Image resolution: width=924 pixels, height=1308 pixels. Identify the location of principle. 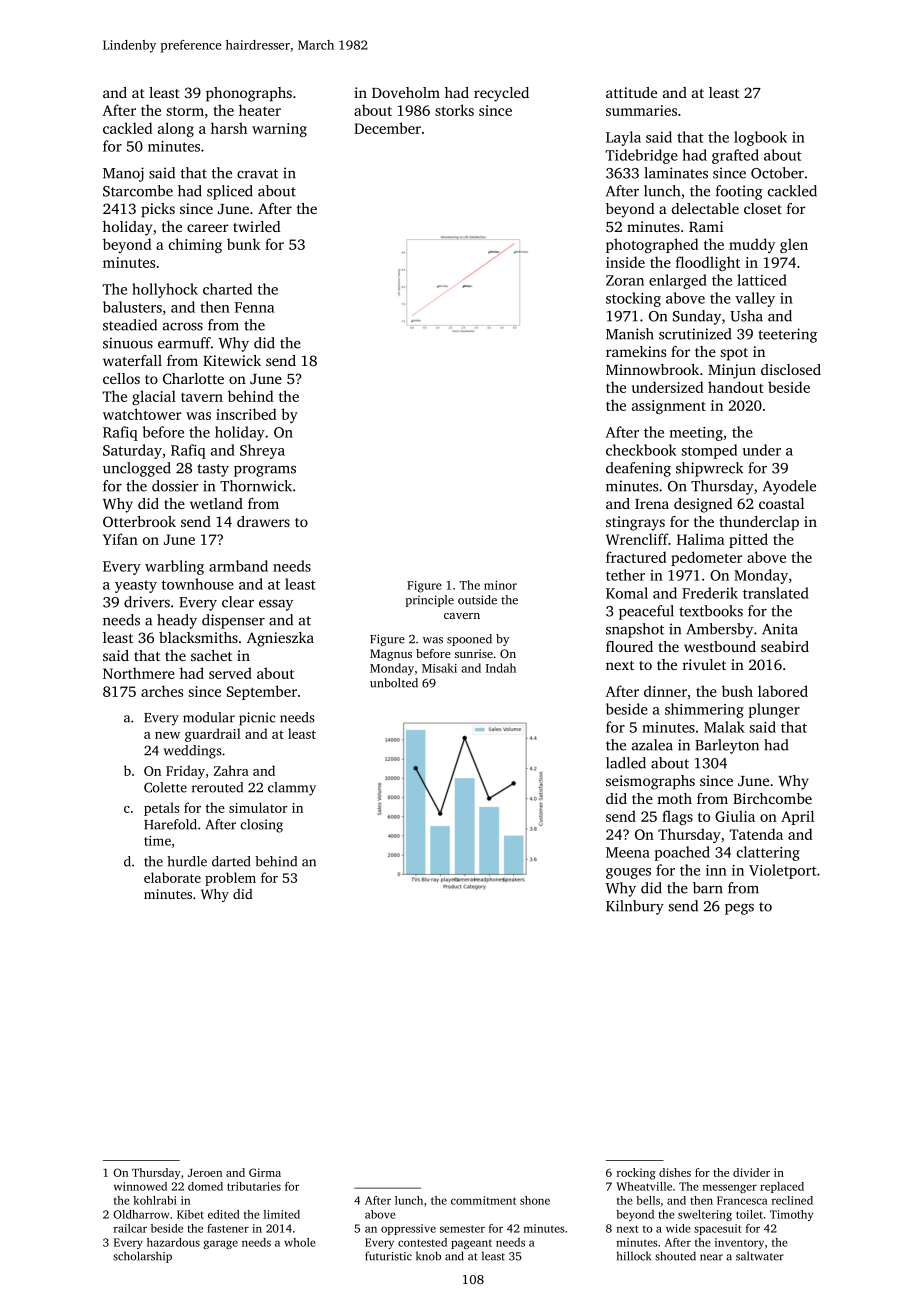
(429, 601).
